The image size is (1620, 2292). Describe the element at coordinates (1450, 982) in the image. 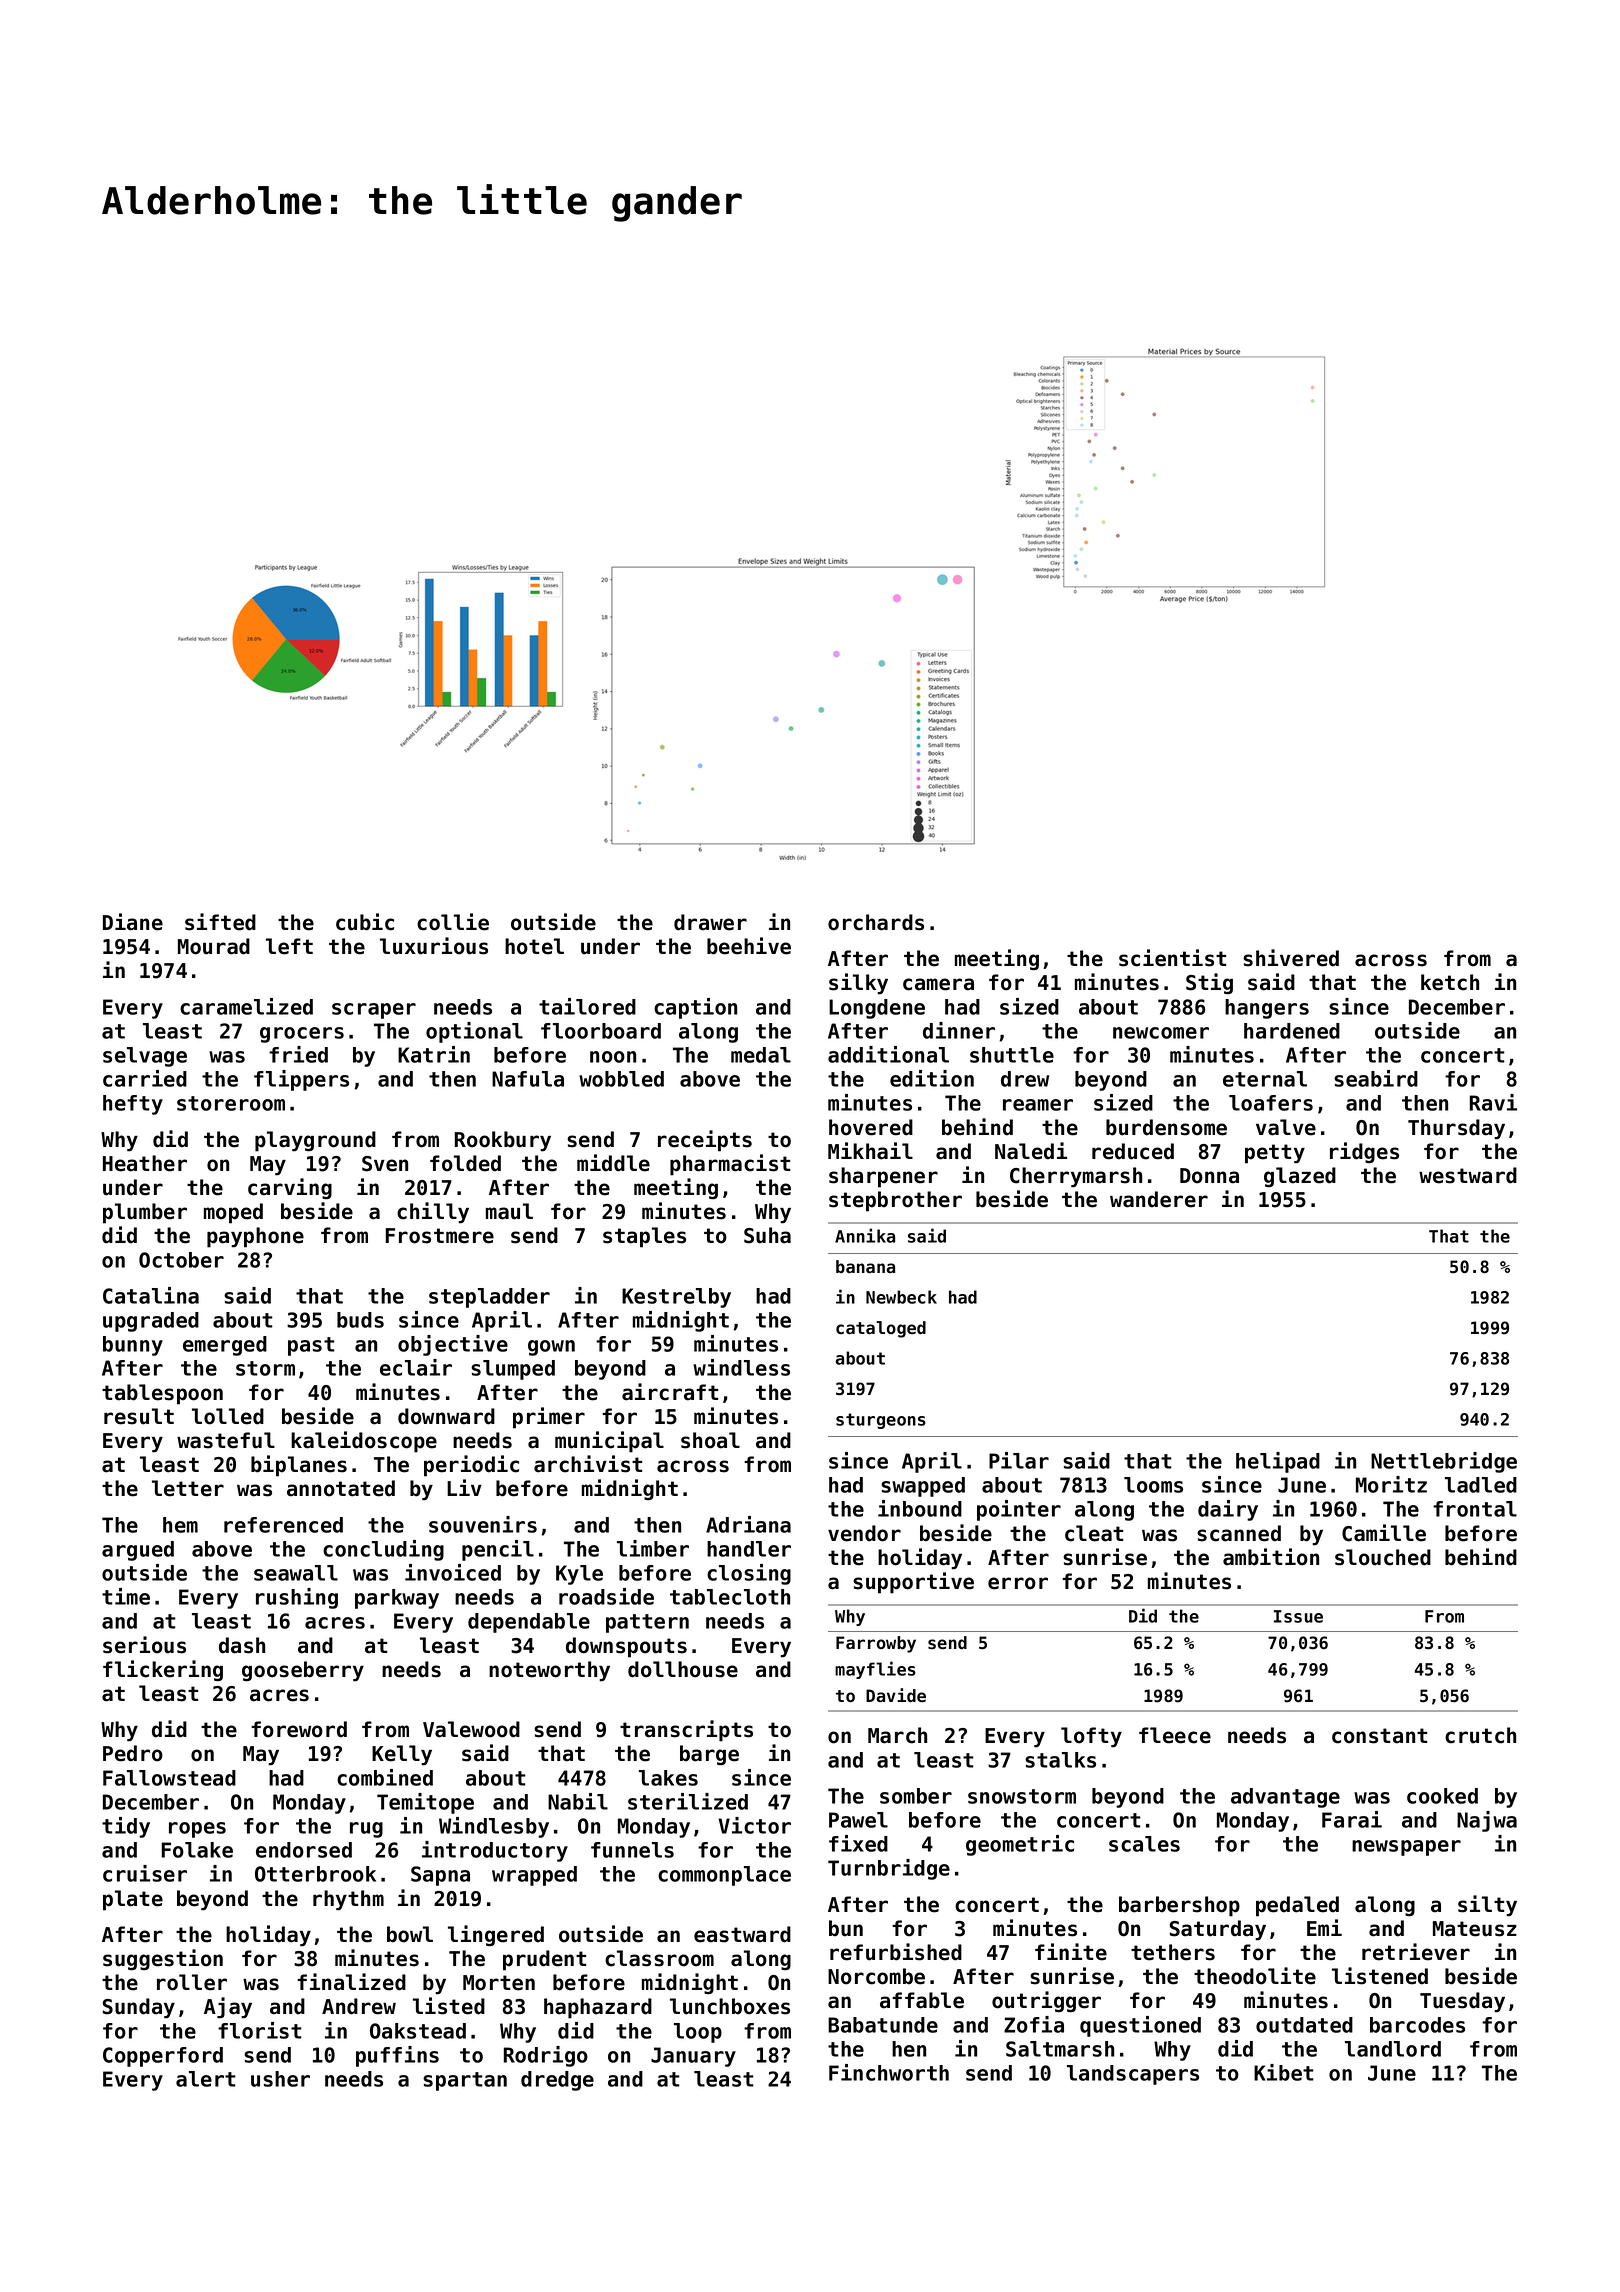

I see `ketch` at that location.
